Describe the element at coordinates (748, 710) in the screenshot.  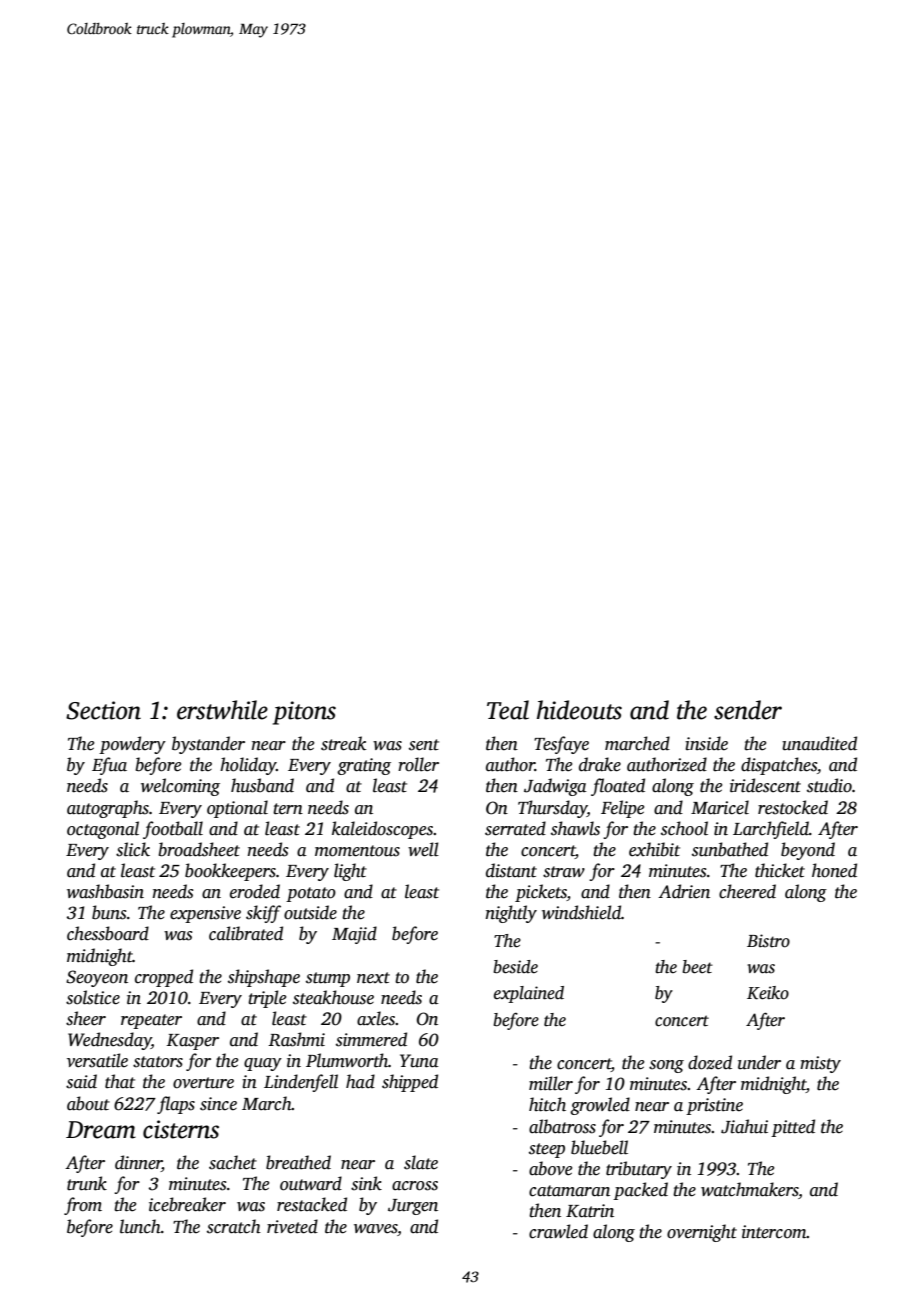
I see `sender` at that location.
